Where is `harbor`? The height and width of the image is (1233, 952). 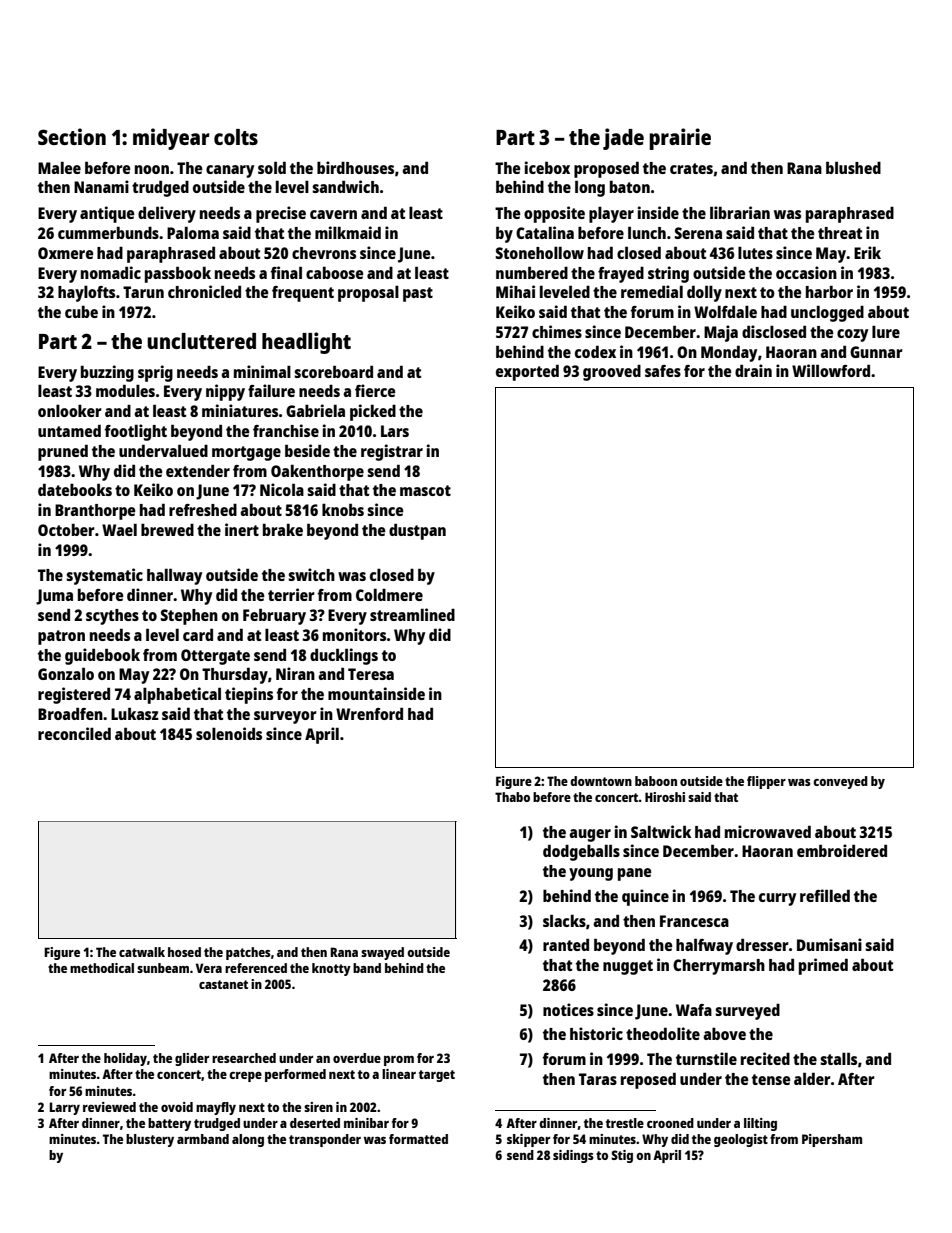 harbor is located at coordinates (829, 291).
